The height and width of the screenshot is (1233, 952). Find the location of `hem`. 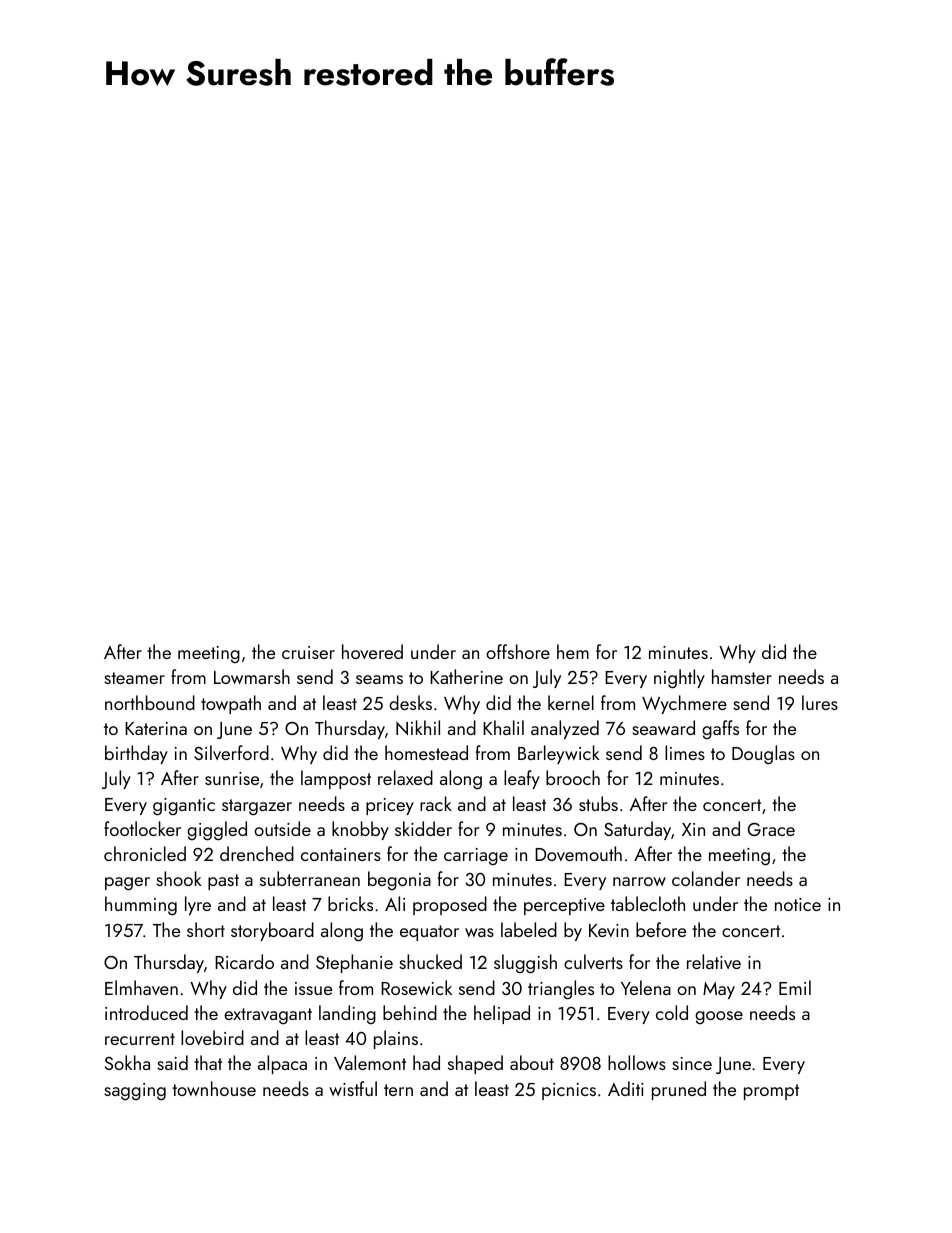

hem is located at coordinates (573, 651).
